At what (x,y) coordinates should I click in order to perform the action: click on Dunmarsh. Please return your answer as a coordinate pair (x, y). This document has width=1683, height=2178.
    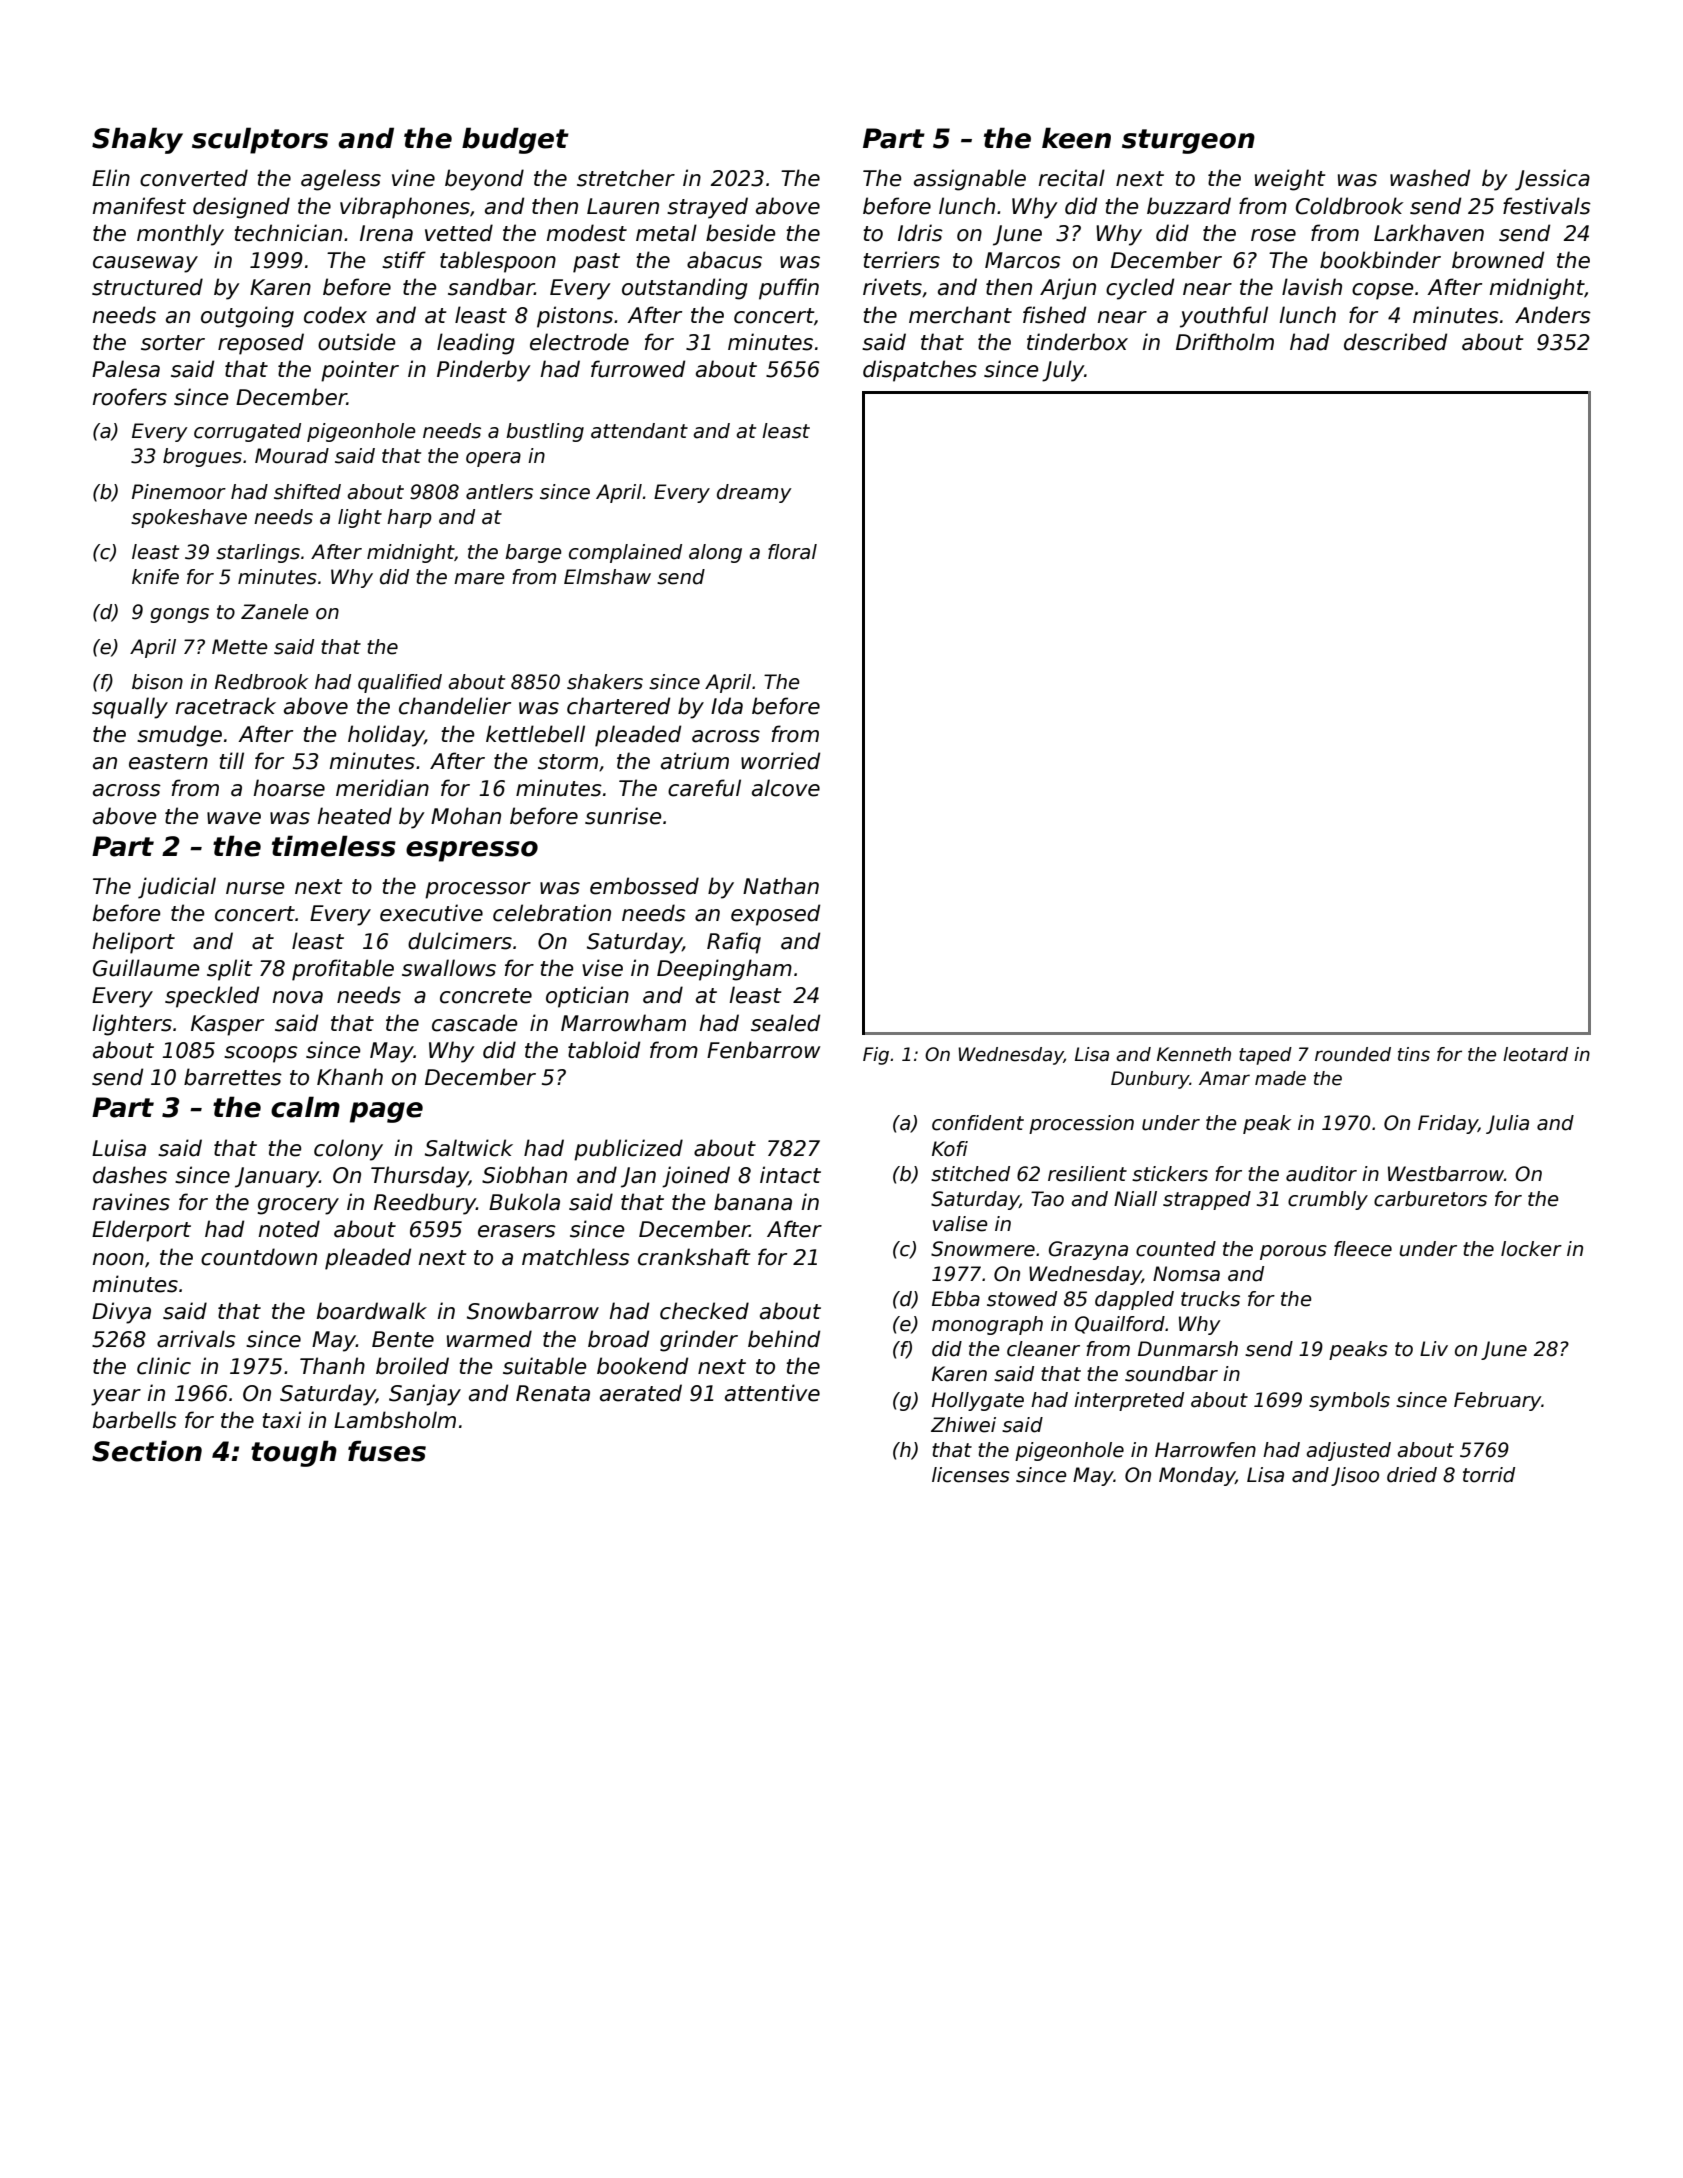
    Looking at the image, I should click on (1188, 1349).
